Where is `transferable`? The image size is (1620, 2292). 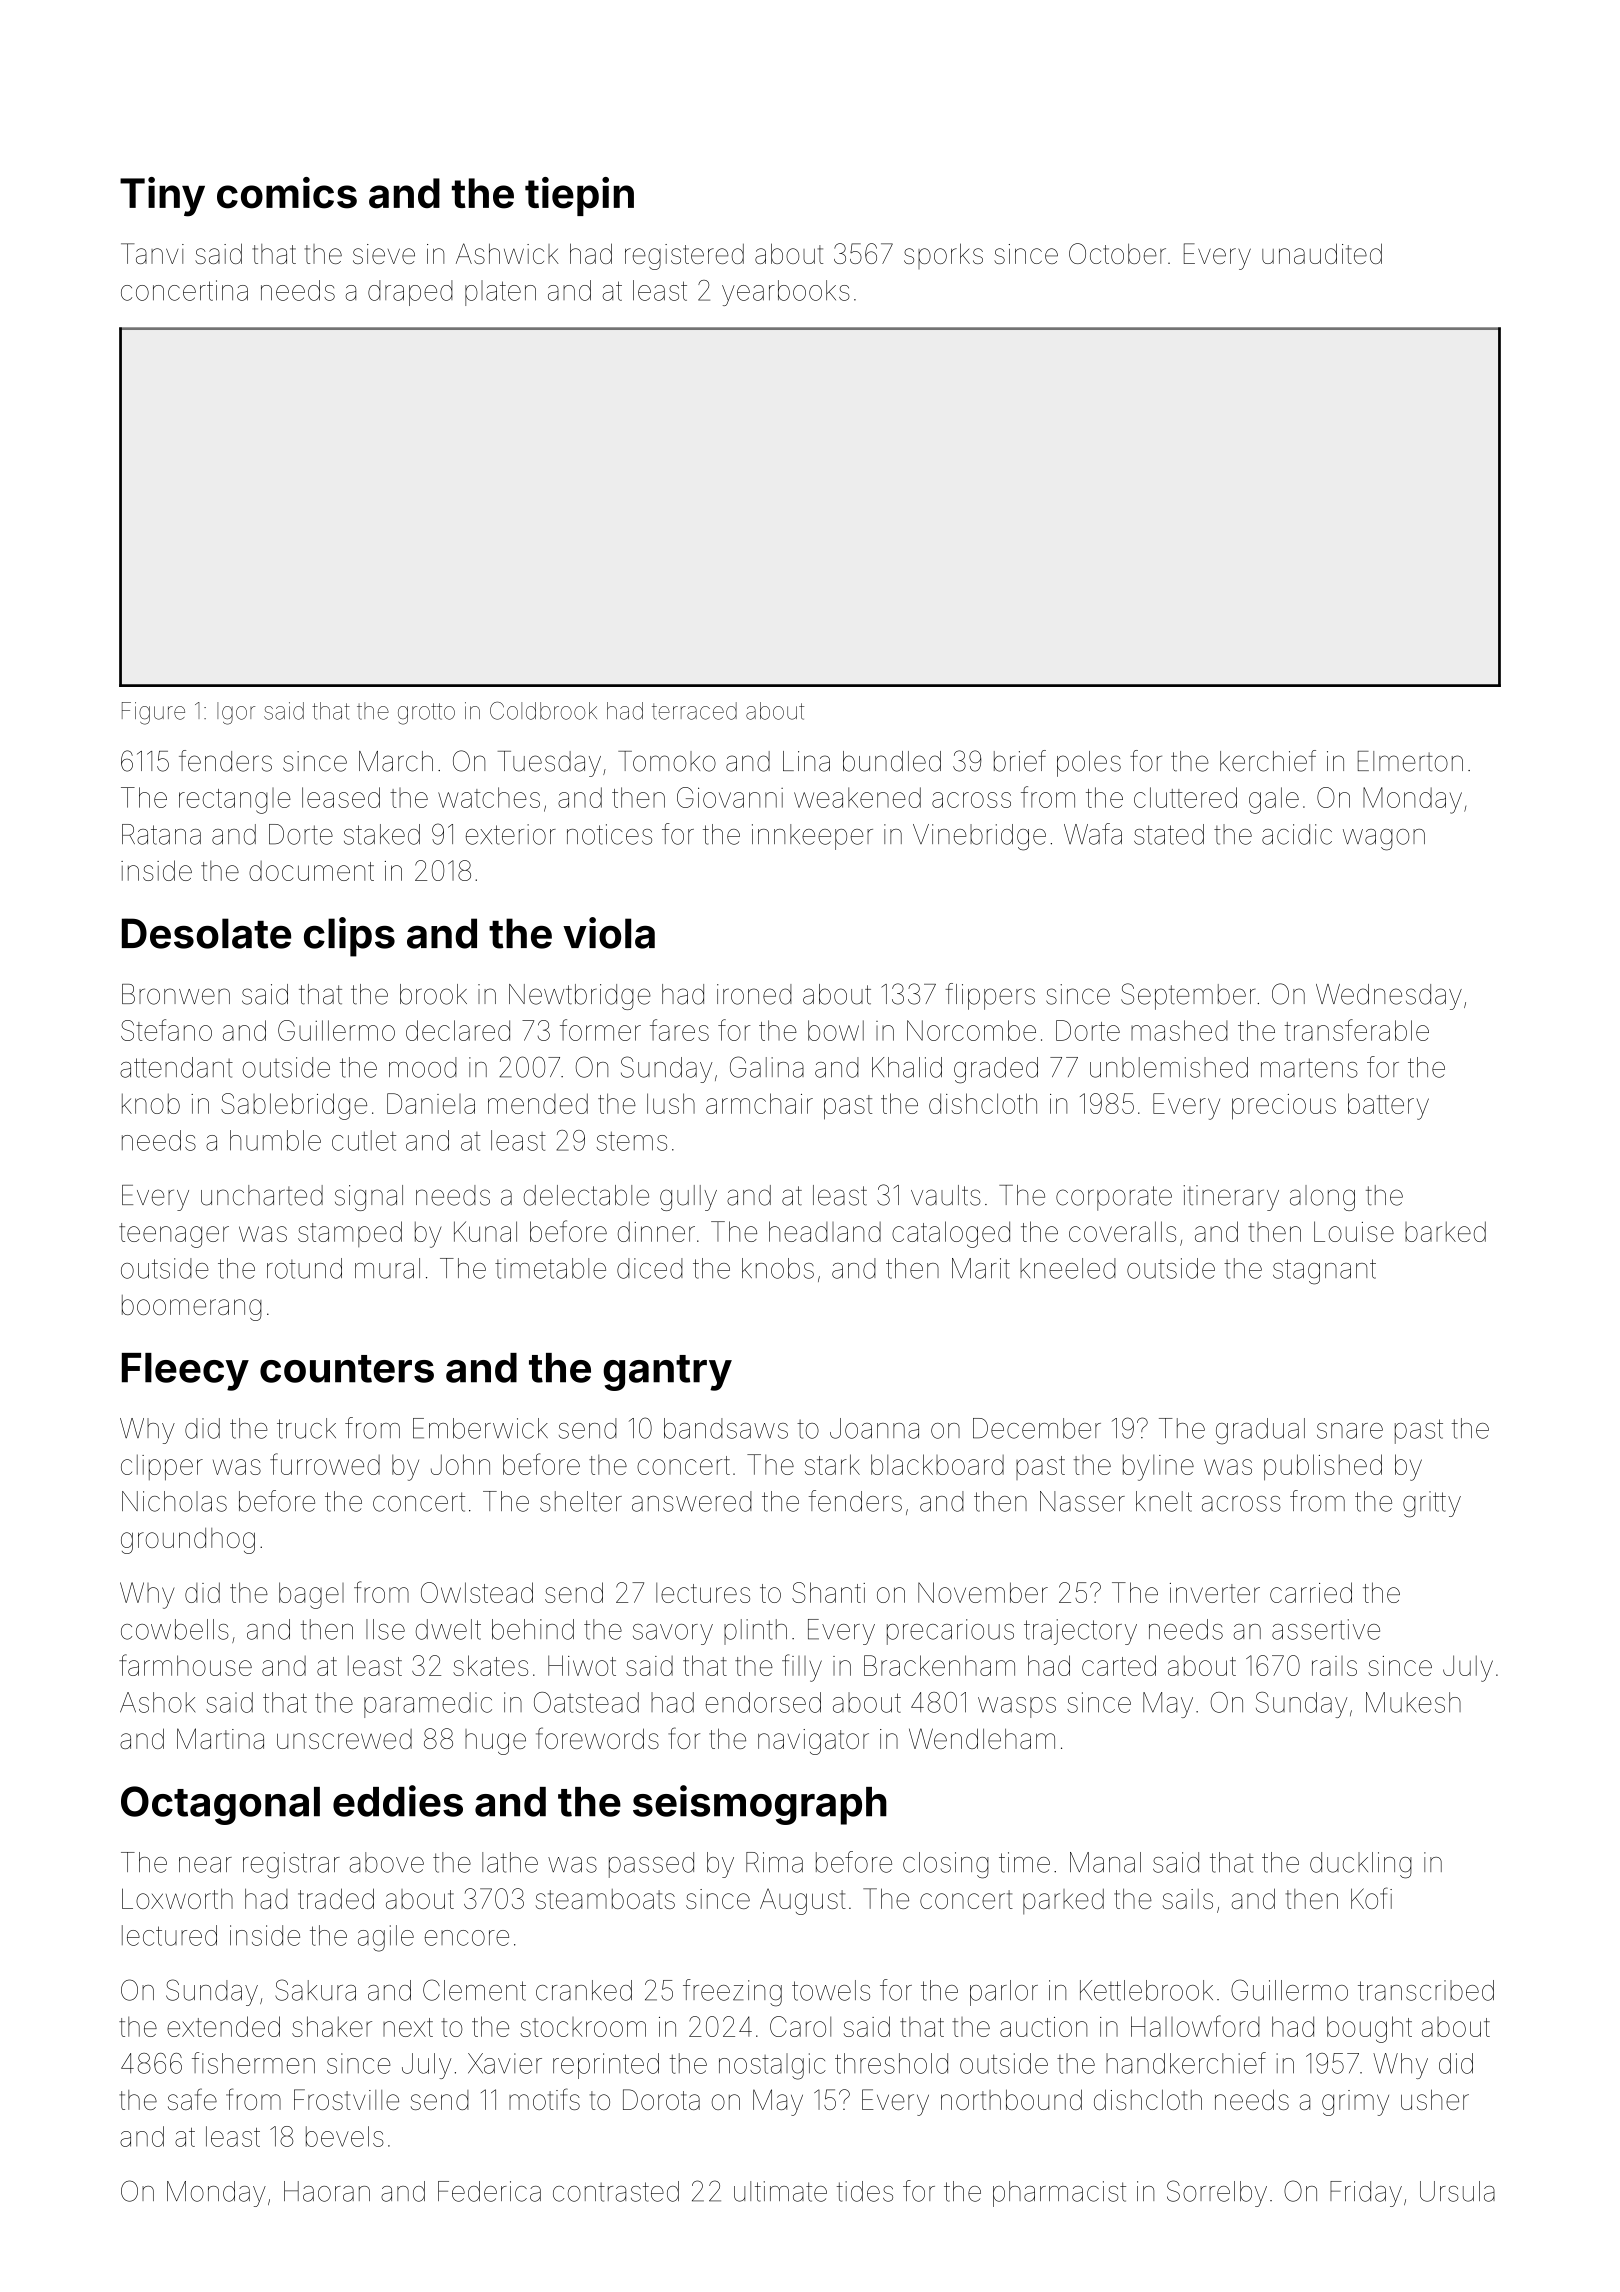 transferable is located at coordinates (1357, 1030).
